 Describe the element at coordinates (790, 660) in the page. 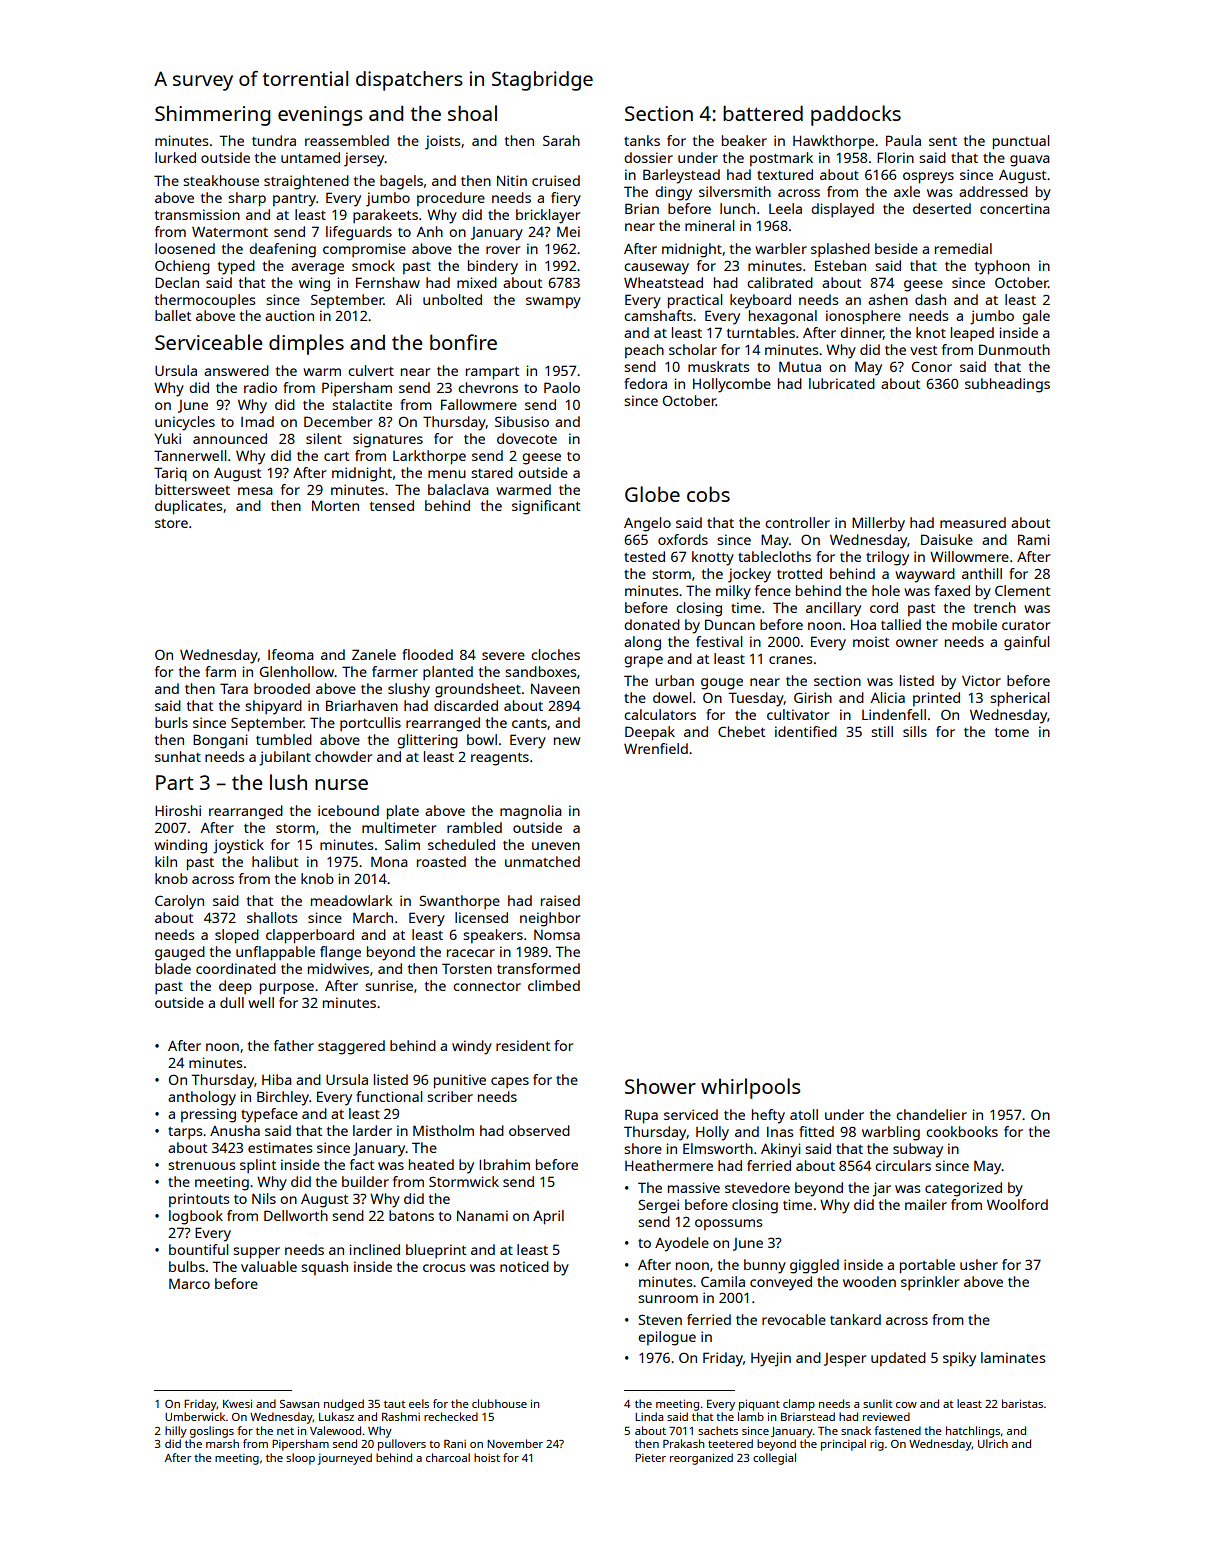

I see `cranes` at that location.
